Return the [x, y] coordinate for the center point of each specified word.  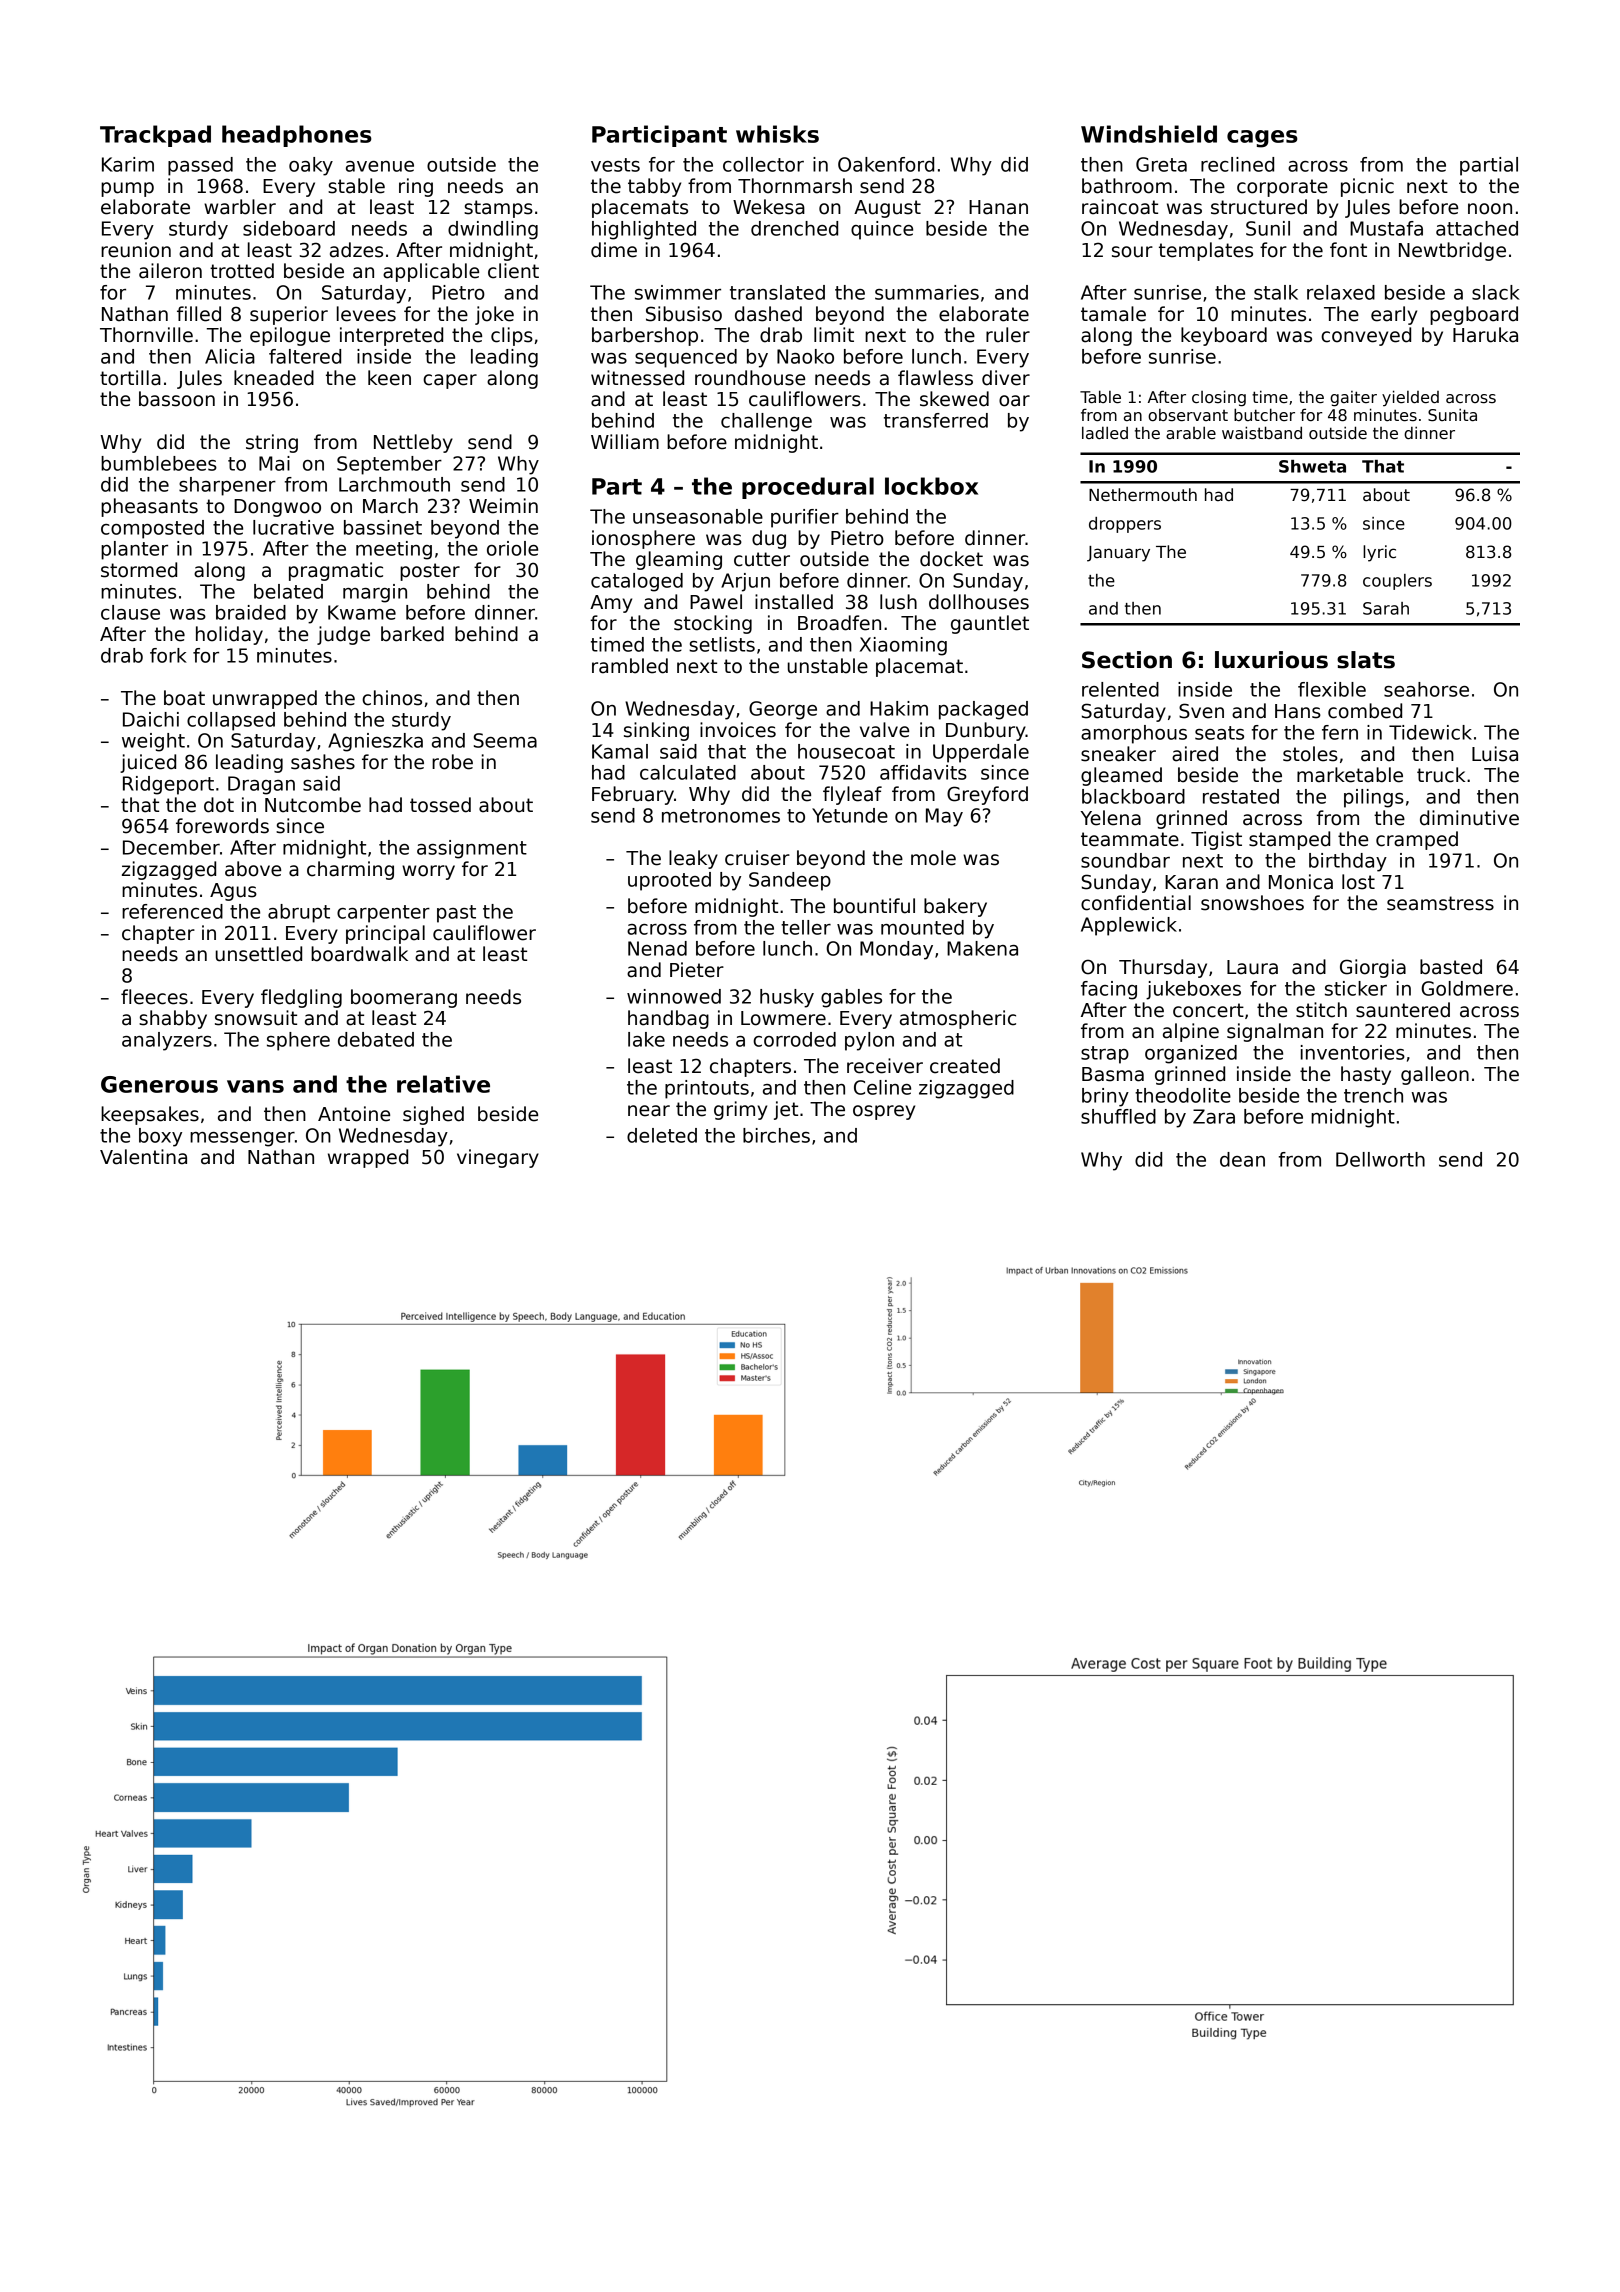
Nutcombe [313, 805]
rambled [630, 666]
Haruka [1485, 335]
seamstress [1440, 903]
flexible [1332, 689]
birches [776, 1135]
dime [614, 250]
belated [288, 591]
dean [1242, 1159]
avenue [380, 166]
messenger [242, 1139]
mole [933, 858]
